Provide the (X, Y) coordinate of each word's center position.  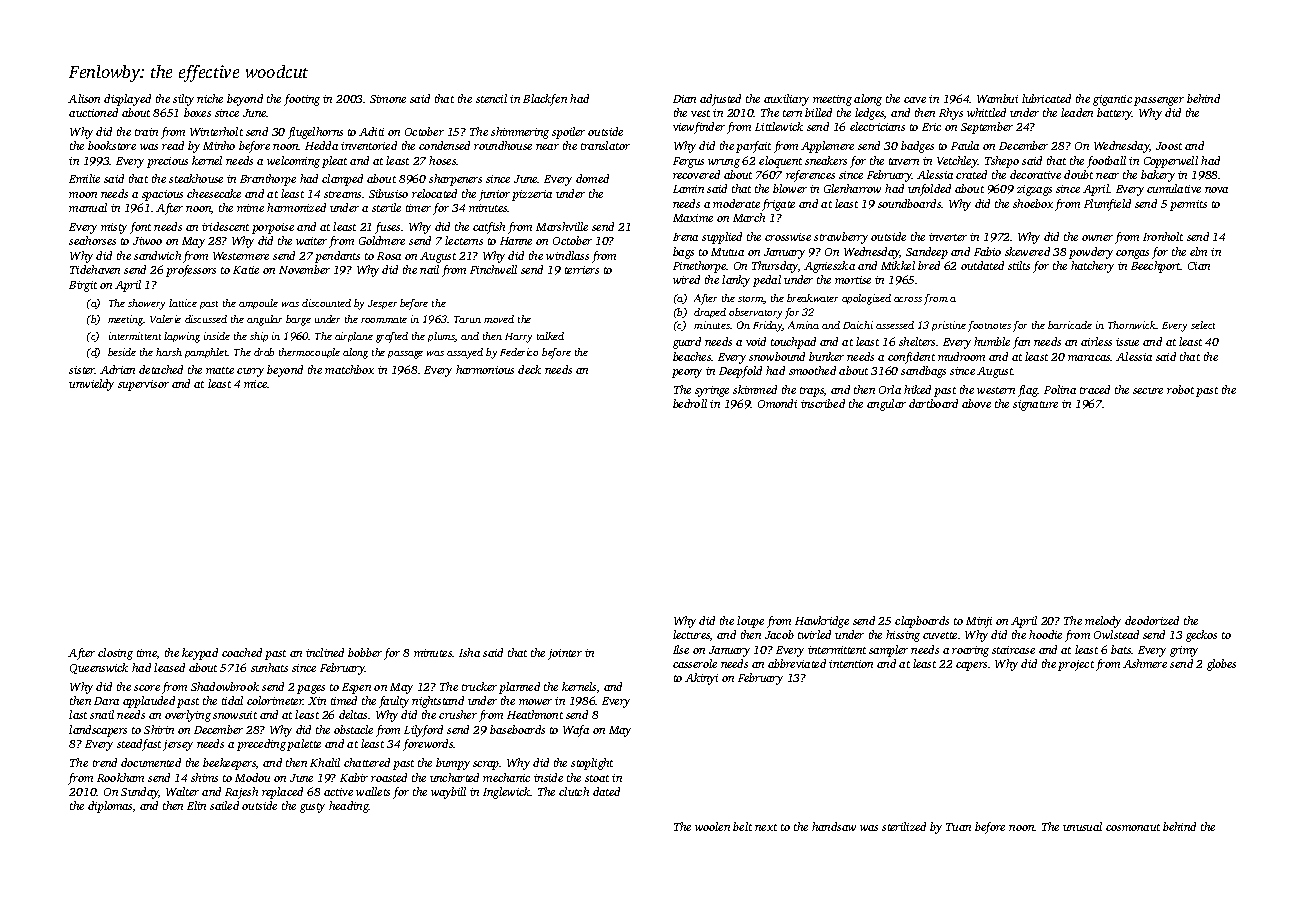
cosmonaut (1133, 827)
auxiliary (786, 100)
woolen (712, 826)
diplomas (110, 807)
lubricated (1046, 98)
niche (210, 98)
